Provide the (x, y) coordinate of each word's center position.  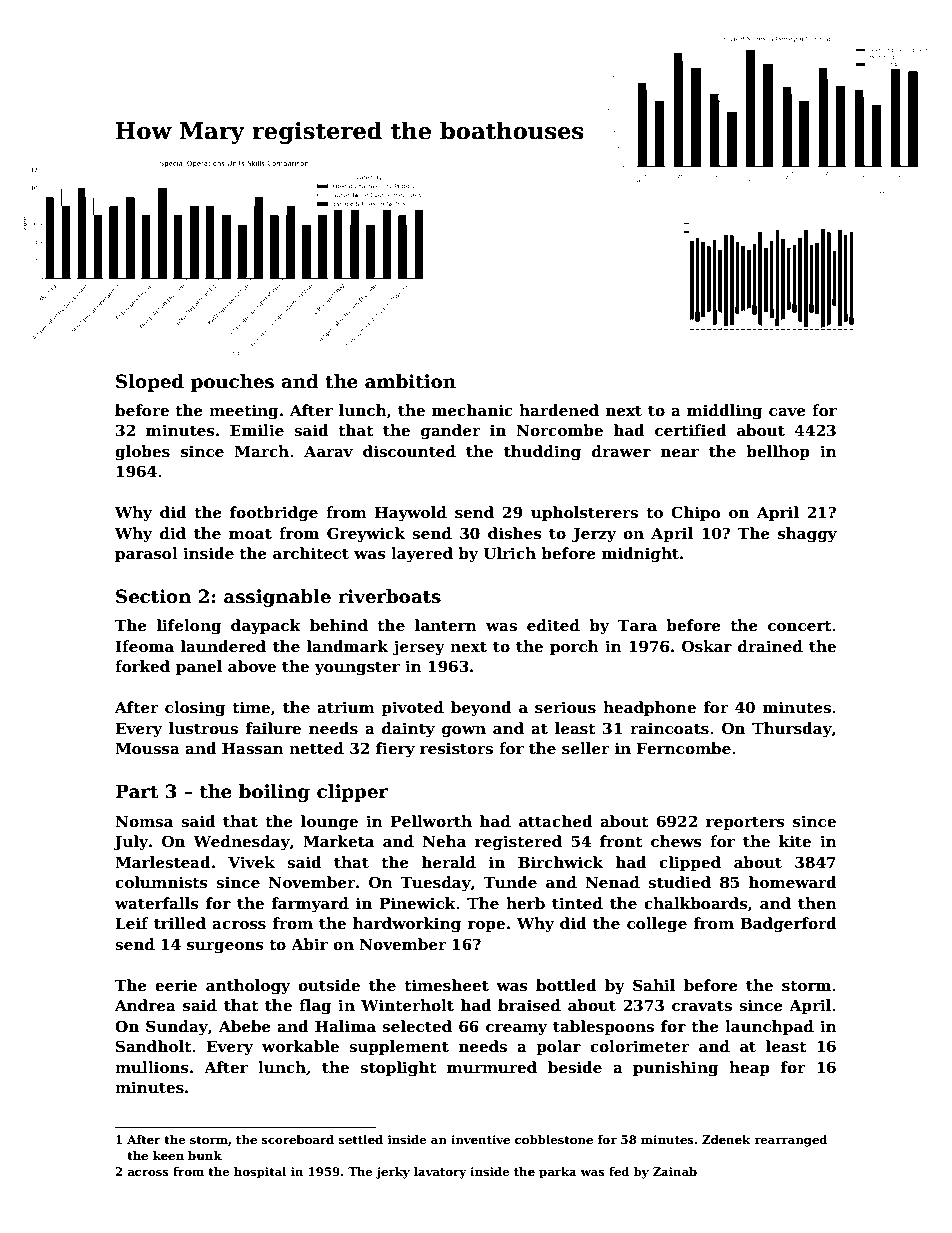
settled (361, 1139)
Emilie (257, 430)
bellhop (778, 452)
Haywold (411, 514)
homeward (793, 882)
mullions (152, 1067)
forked (142, 666)
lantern (446, 625)
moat (250, 534)
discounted (409, 451)
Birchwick (560, 862)
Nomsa (144, 821)
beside (575, 1067)
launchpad (769, 1027)
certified (691, 430)
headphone (649, 708)
